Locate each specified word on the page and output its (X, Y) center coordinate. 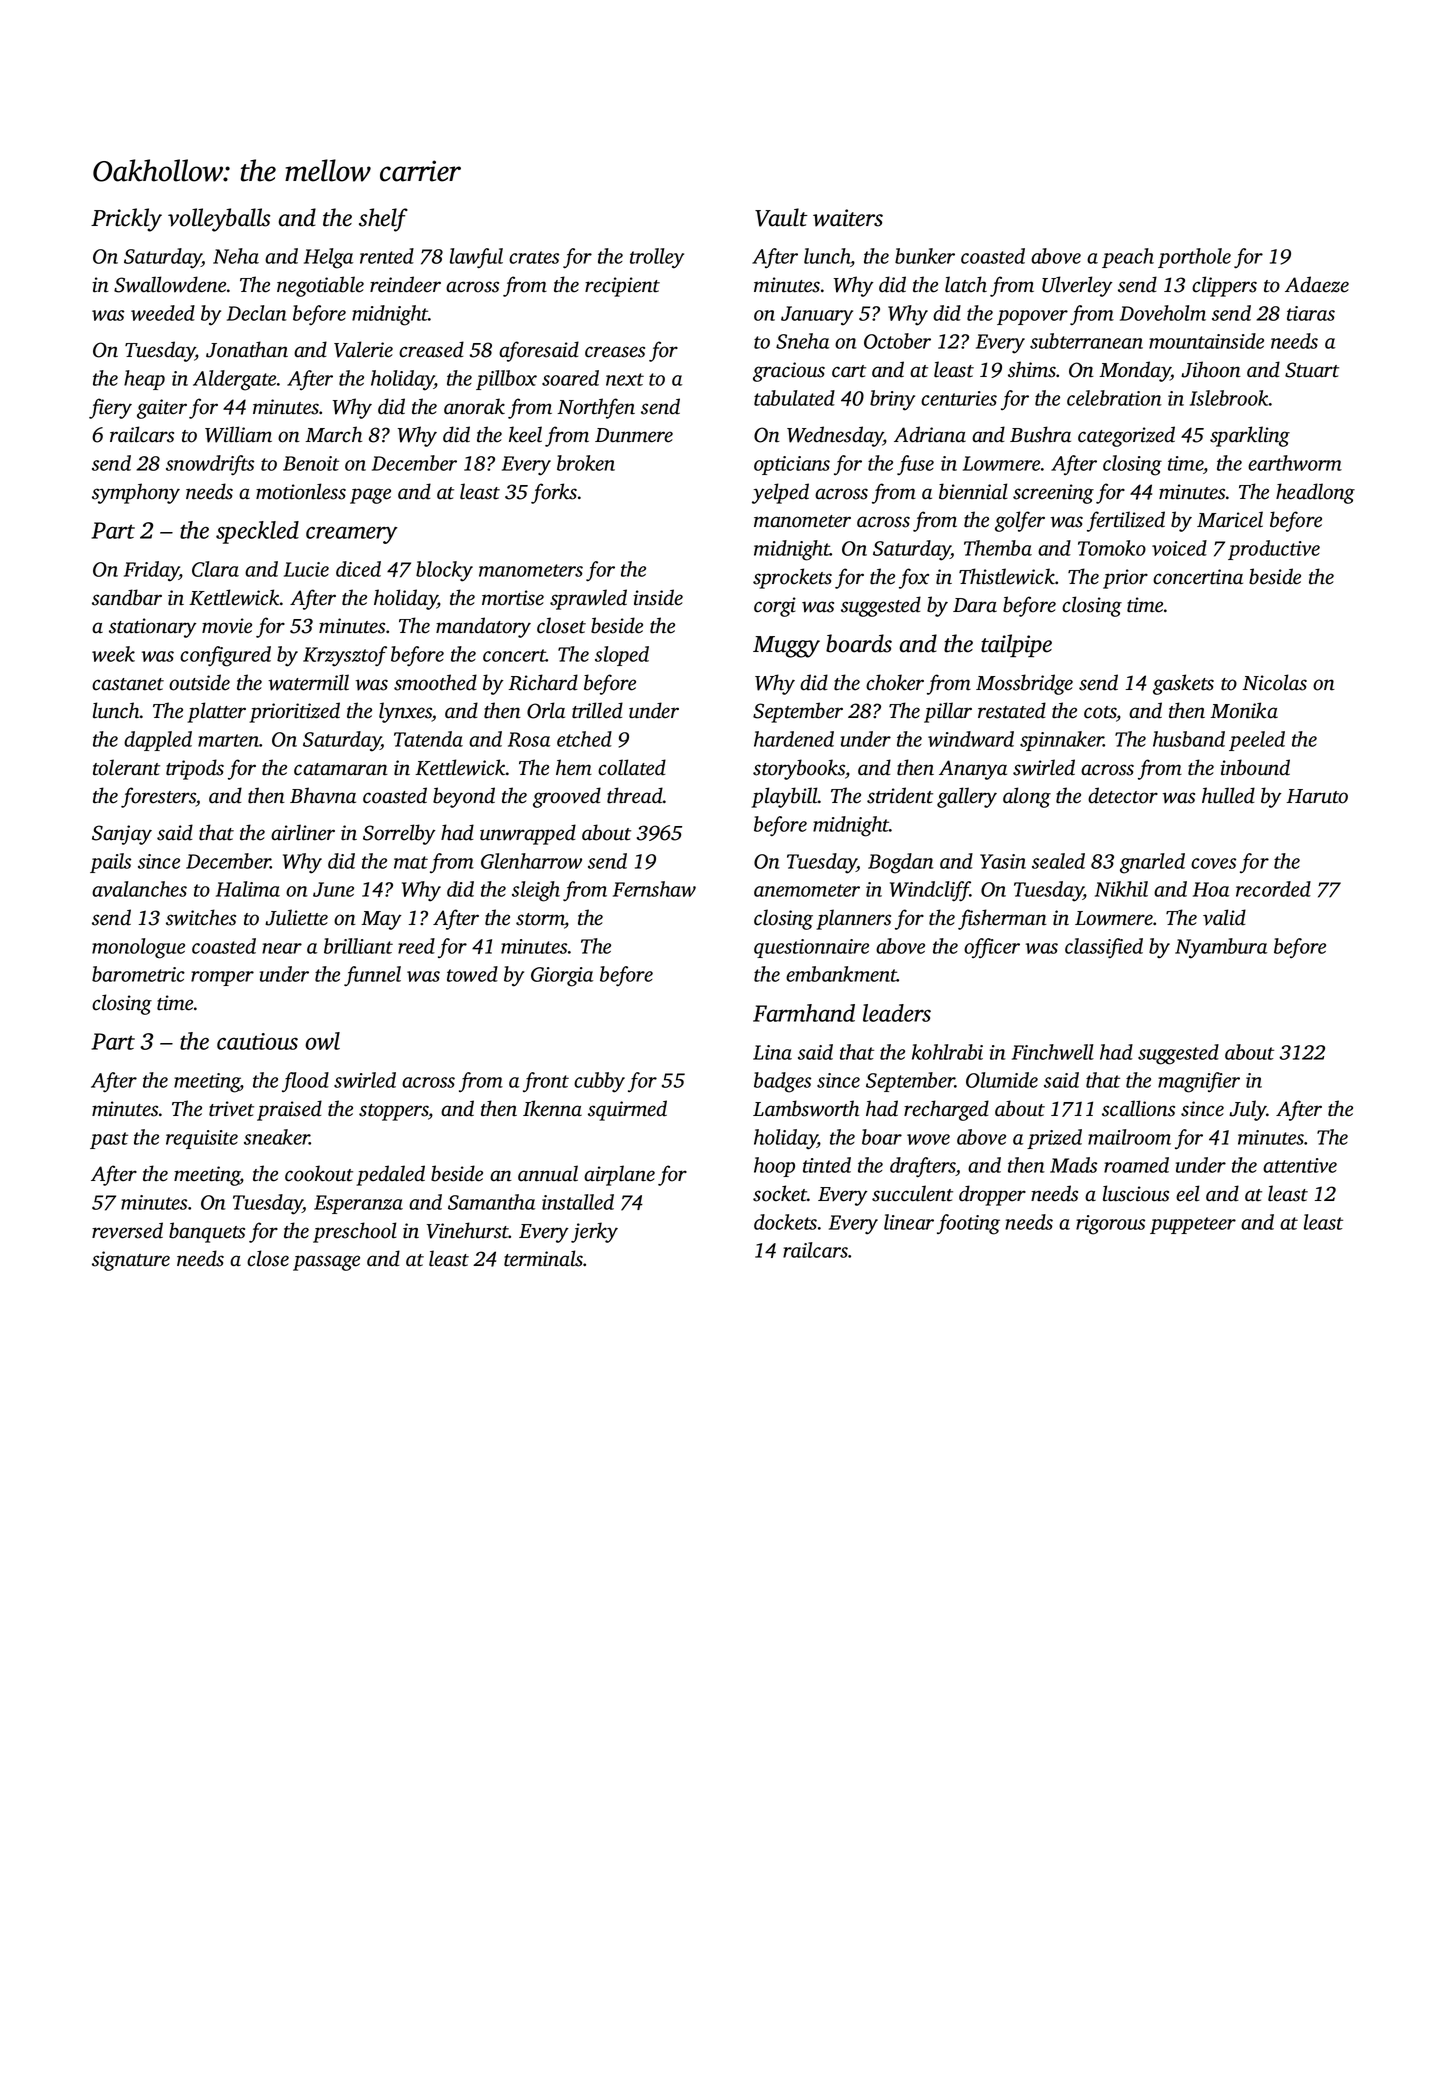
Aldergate (234, 380)
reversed (127, 1230)
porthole (1194, 258)
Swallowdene (170, 284)
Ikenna (552, 1108)
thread (635, 795)
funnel (372, 976)
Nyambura (1221, 948)
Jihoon (1211, 369)
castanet (128, 684)
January (817, 316)
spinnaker (1062, 741)
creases (615, 352)
